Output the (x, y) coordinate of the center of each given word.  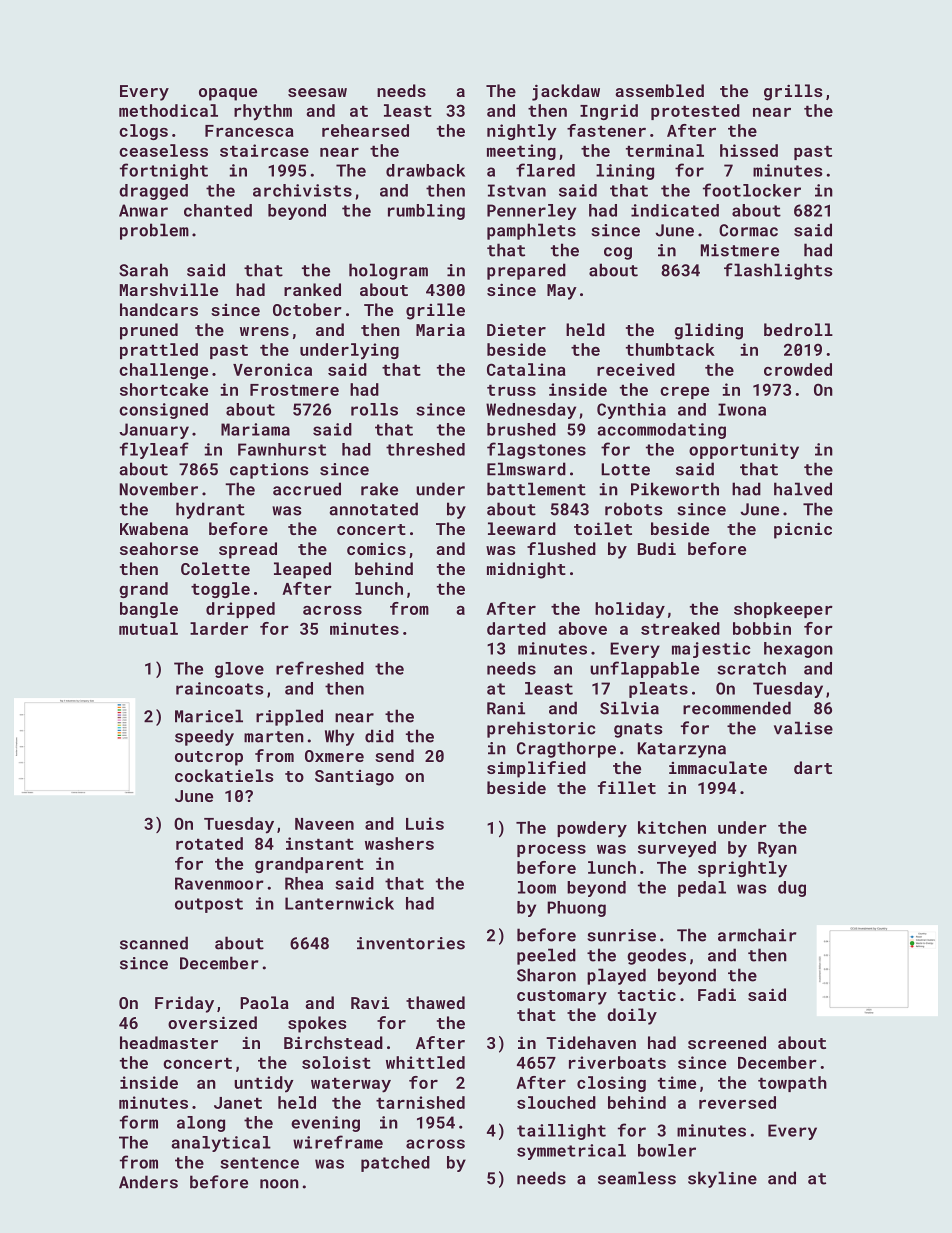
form (139, 1122)
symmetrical (571, 1152)
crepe (684, 393)
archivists (302, 190)
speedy (204, 737)
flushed (561, 548)
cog (618, 253)
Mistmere (740, 250)
